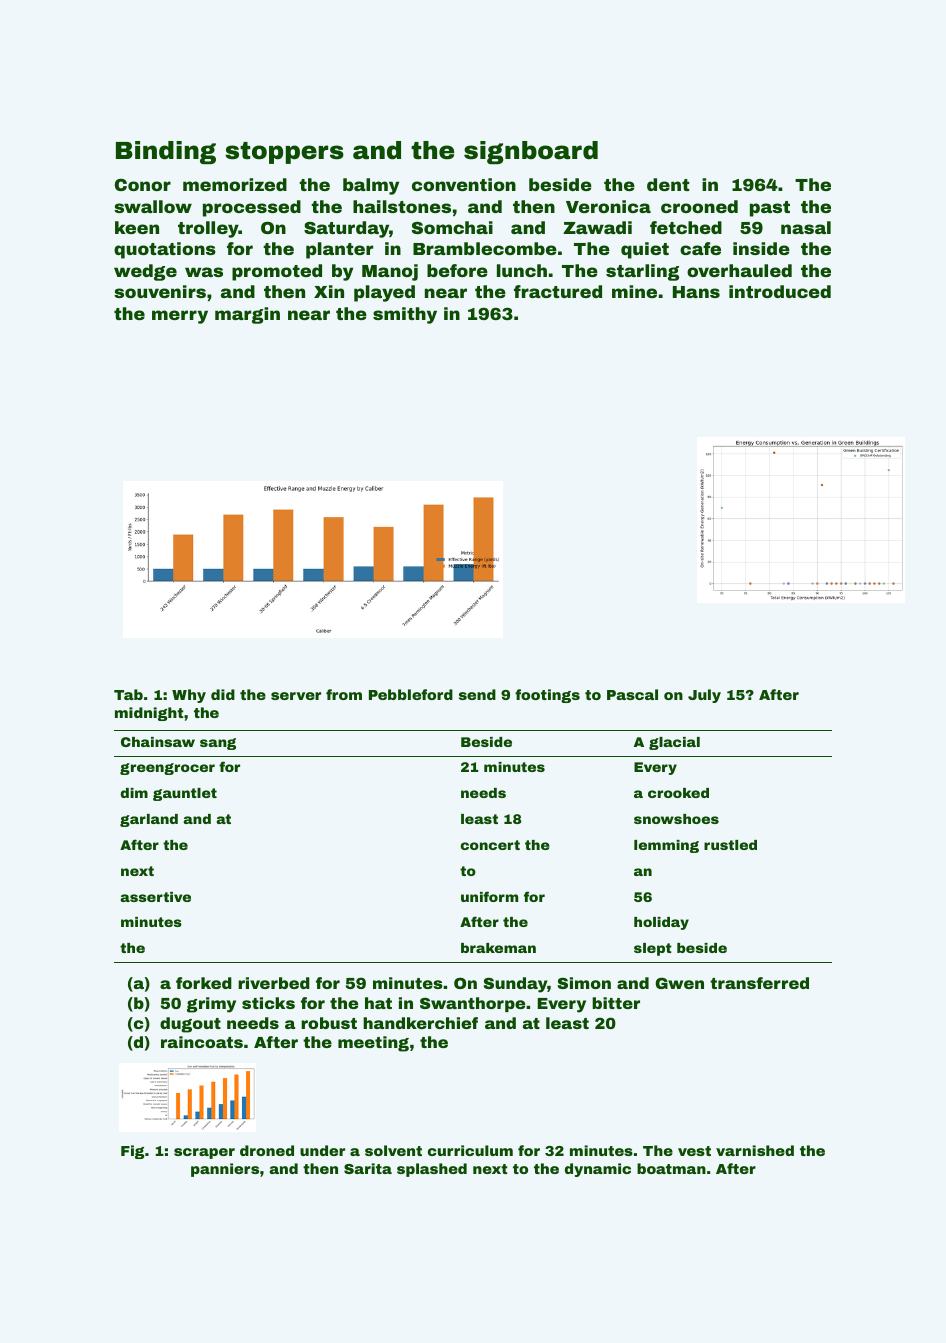 This page has height=1343, width=946. What do you see at coordinates (806, 227) in the page?
I see `nasal` at bounding box center [806, 227].
